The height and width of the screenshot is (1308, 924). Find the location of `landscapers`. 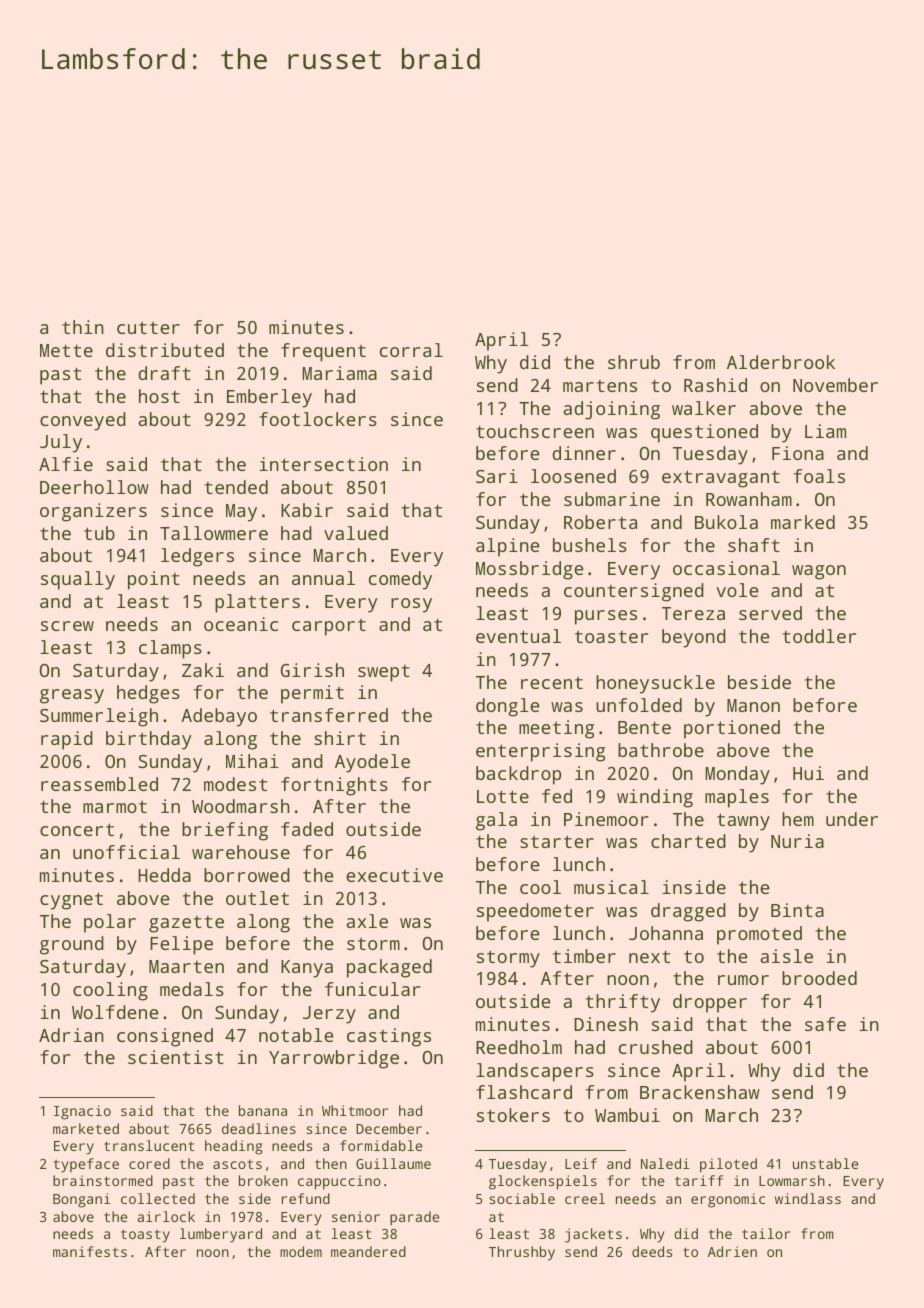

landscapers is located at coordinates (535, 1072).
